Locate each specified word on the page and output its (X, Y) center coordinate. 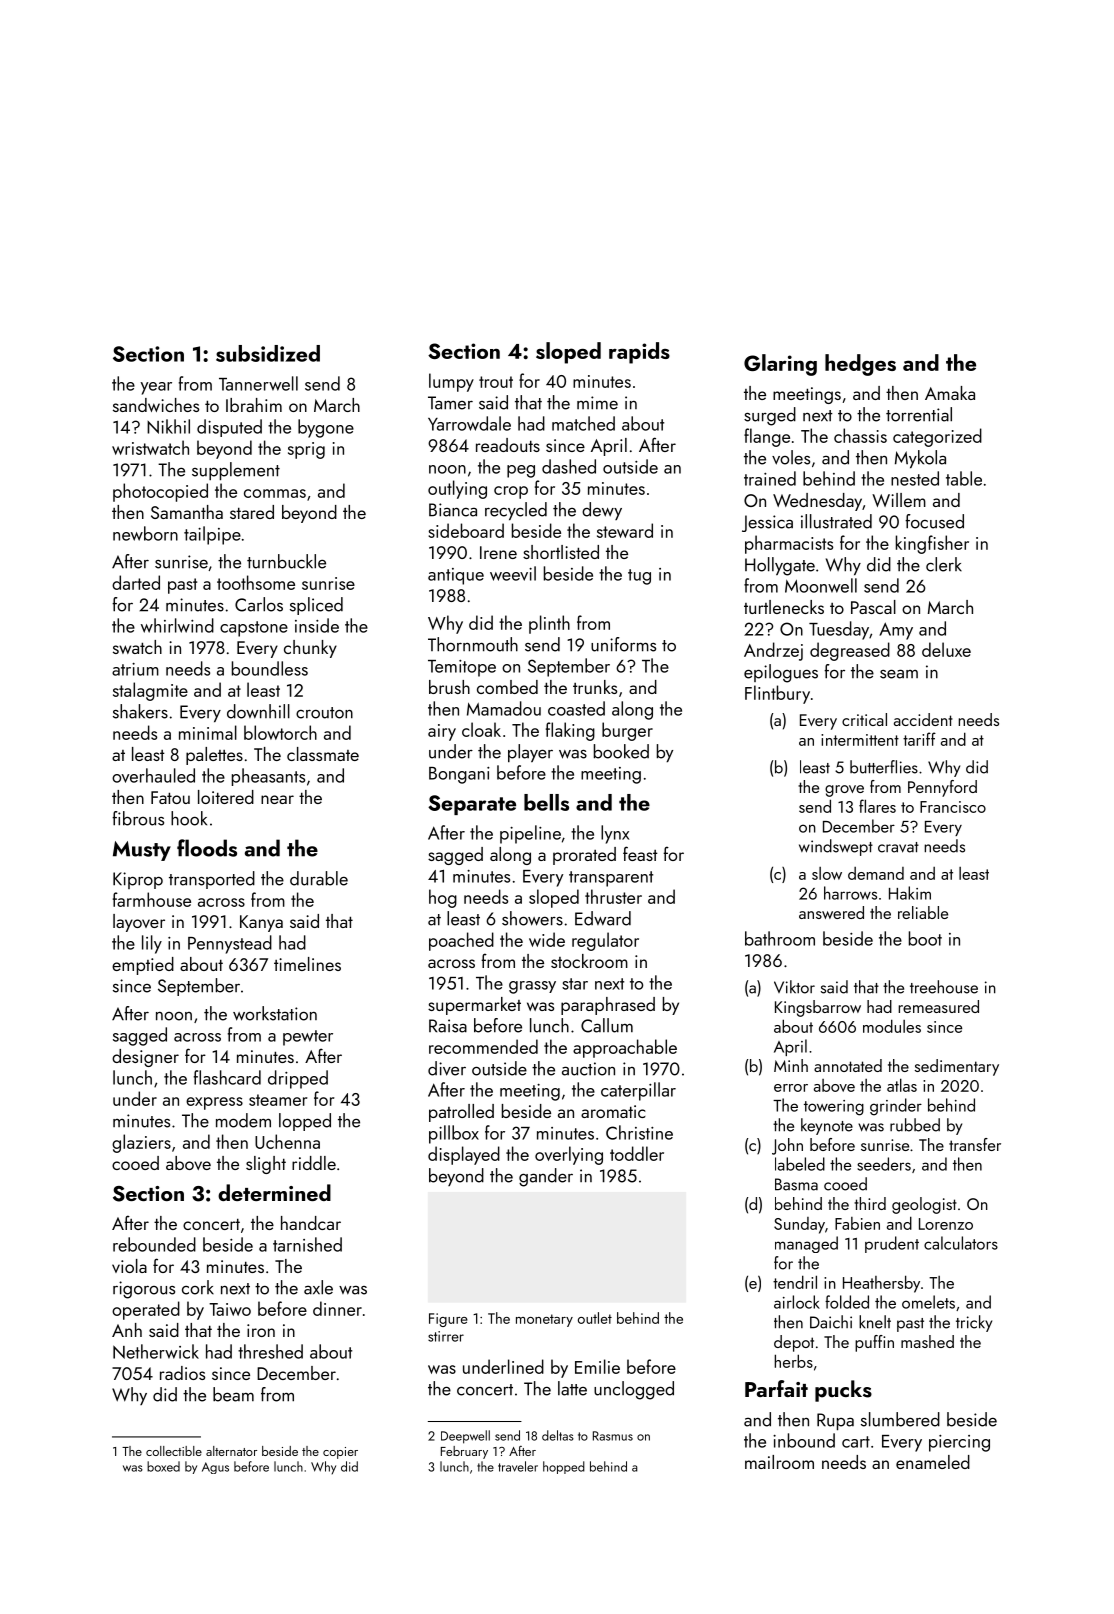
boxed (163, 1466)
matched (583, 423)
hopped (564, 1467)
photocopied (160, 492)
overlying (569, 1155)
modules (892, 1026)
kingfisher (932, 544)
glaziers (141, 1143)
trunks (595, 687)
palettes (214, 756)
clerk (944, 564)
